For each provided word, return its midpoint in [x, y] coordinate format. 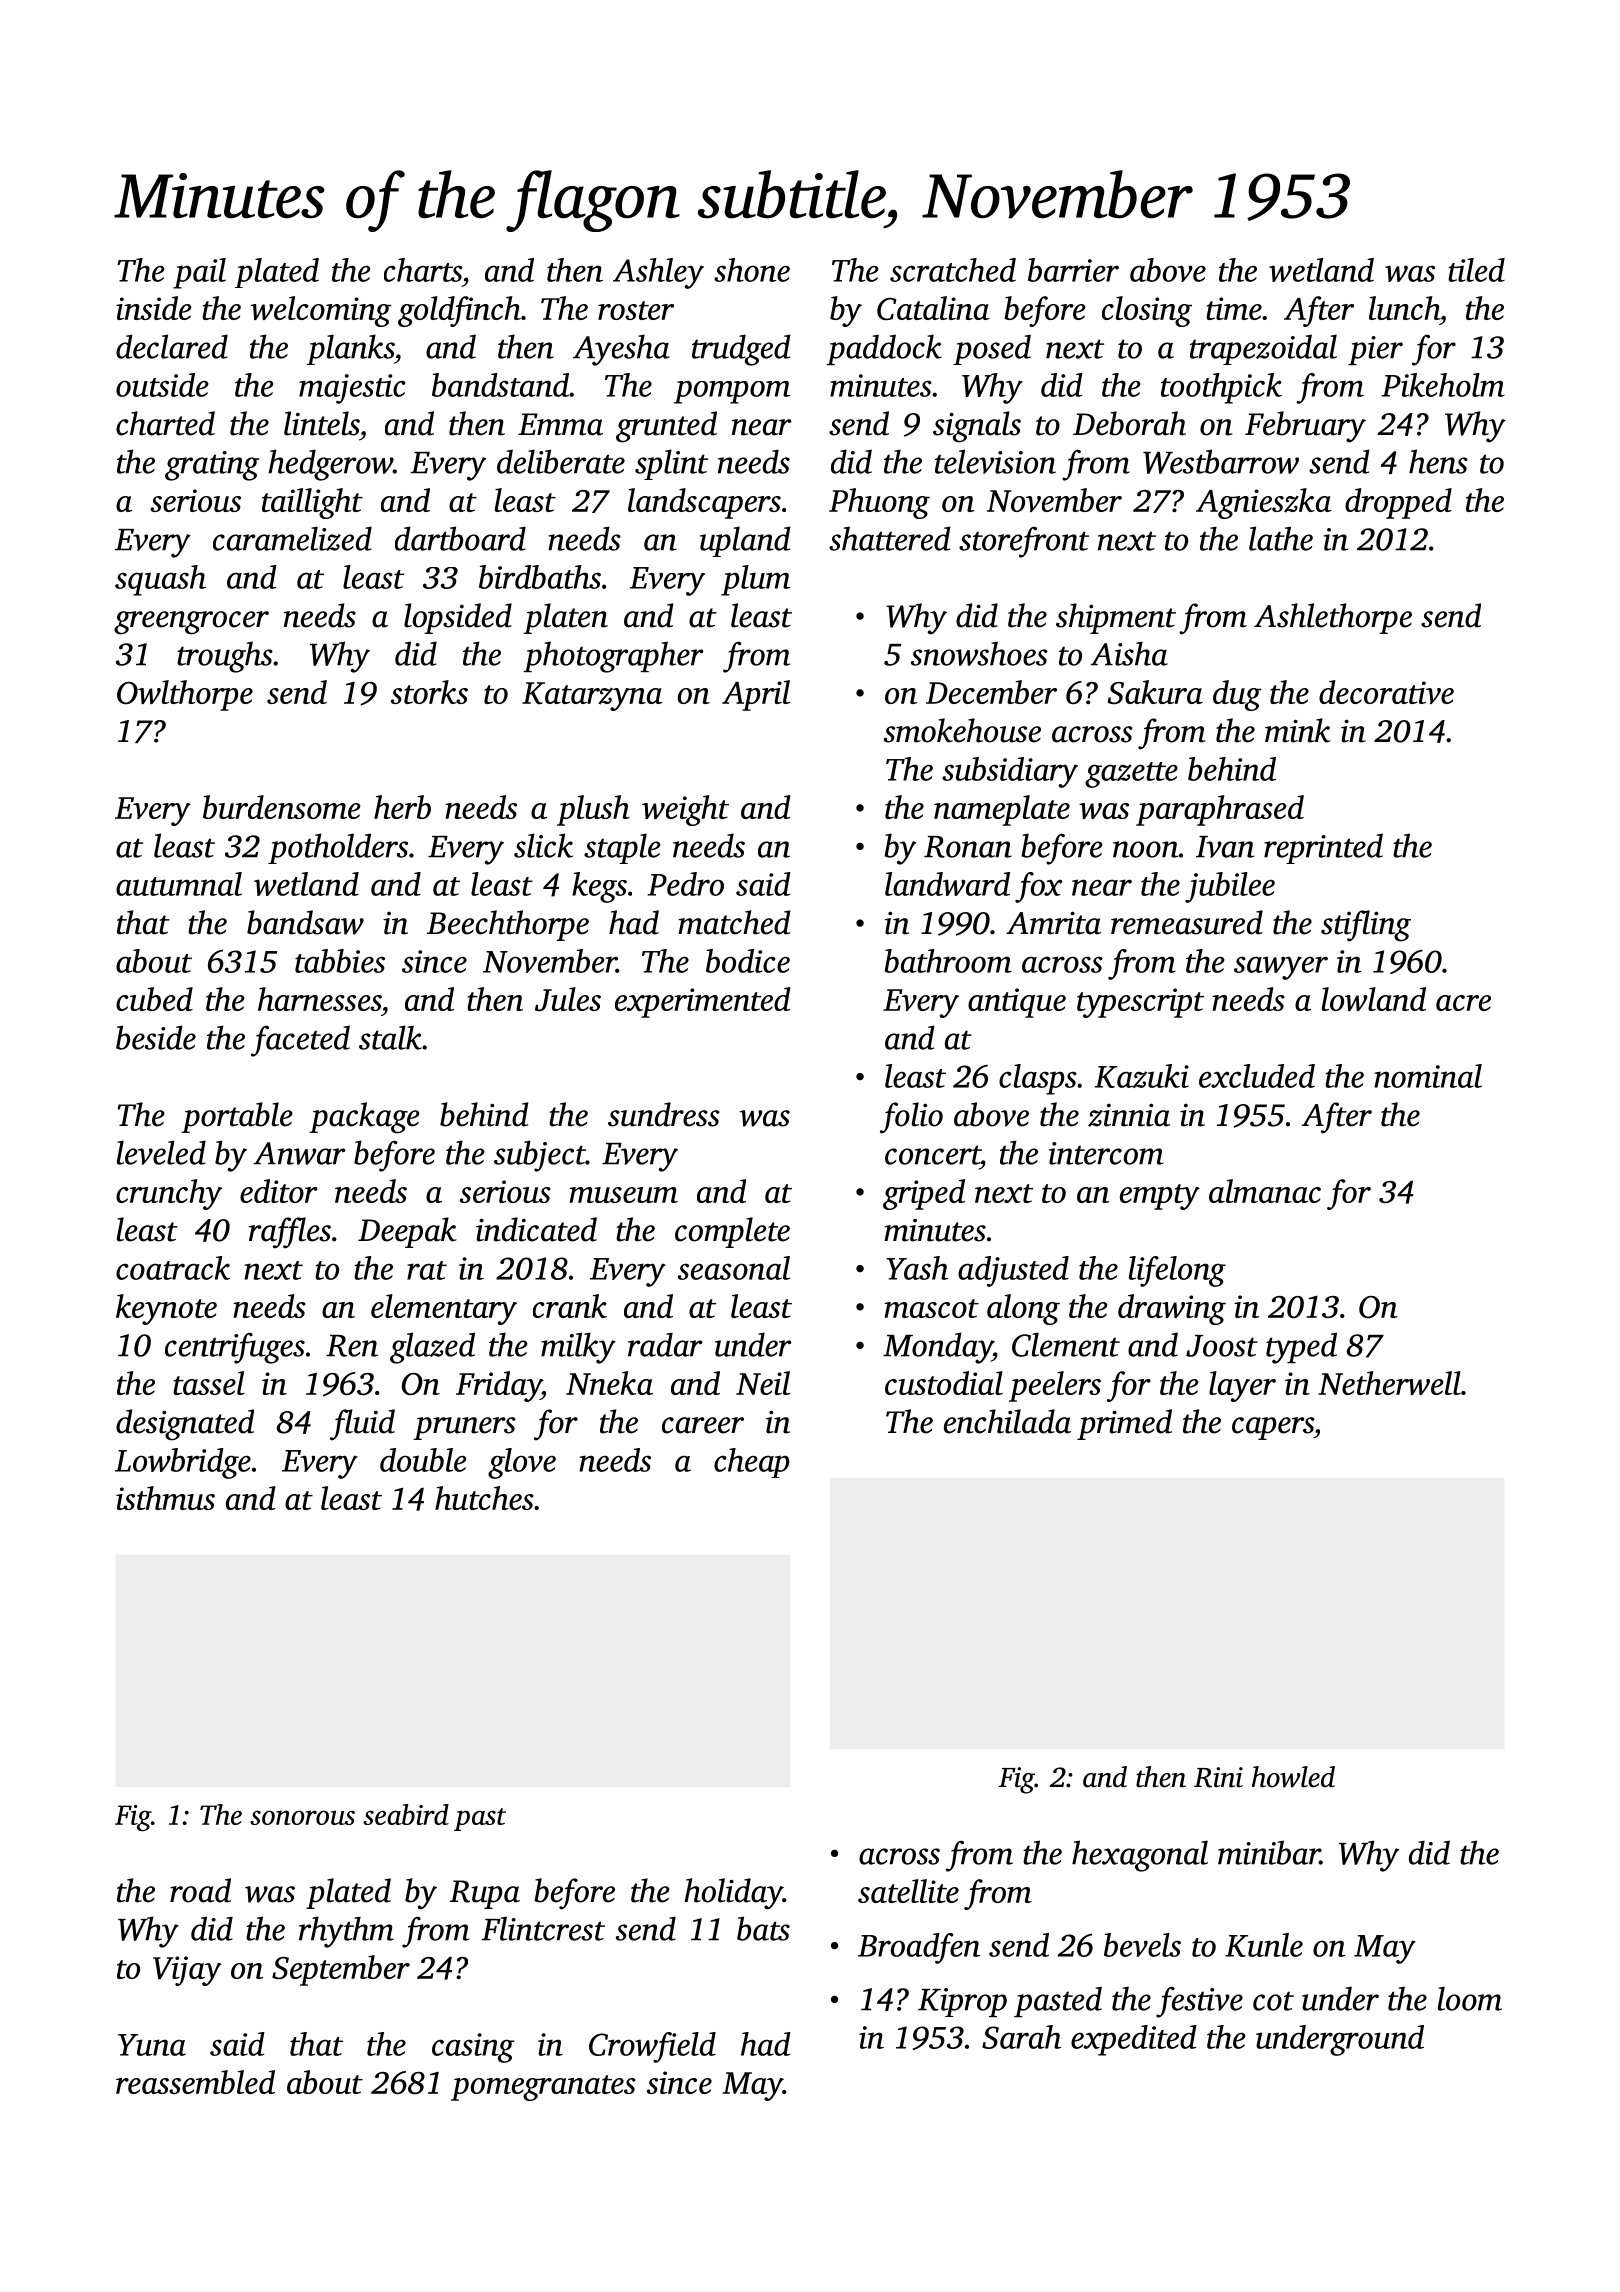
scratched [953, 270]
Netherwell [1389, 1383]
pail [199, 273]
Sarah [1021, 2037]
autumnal [179, 884]
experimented [703, 1002]
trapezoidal [1263, 349]
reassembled [195, 2082]
